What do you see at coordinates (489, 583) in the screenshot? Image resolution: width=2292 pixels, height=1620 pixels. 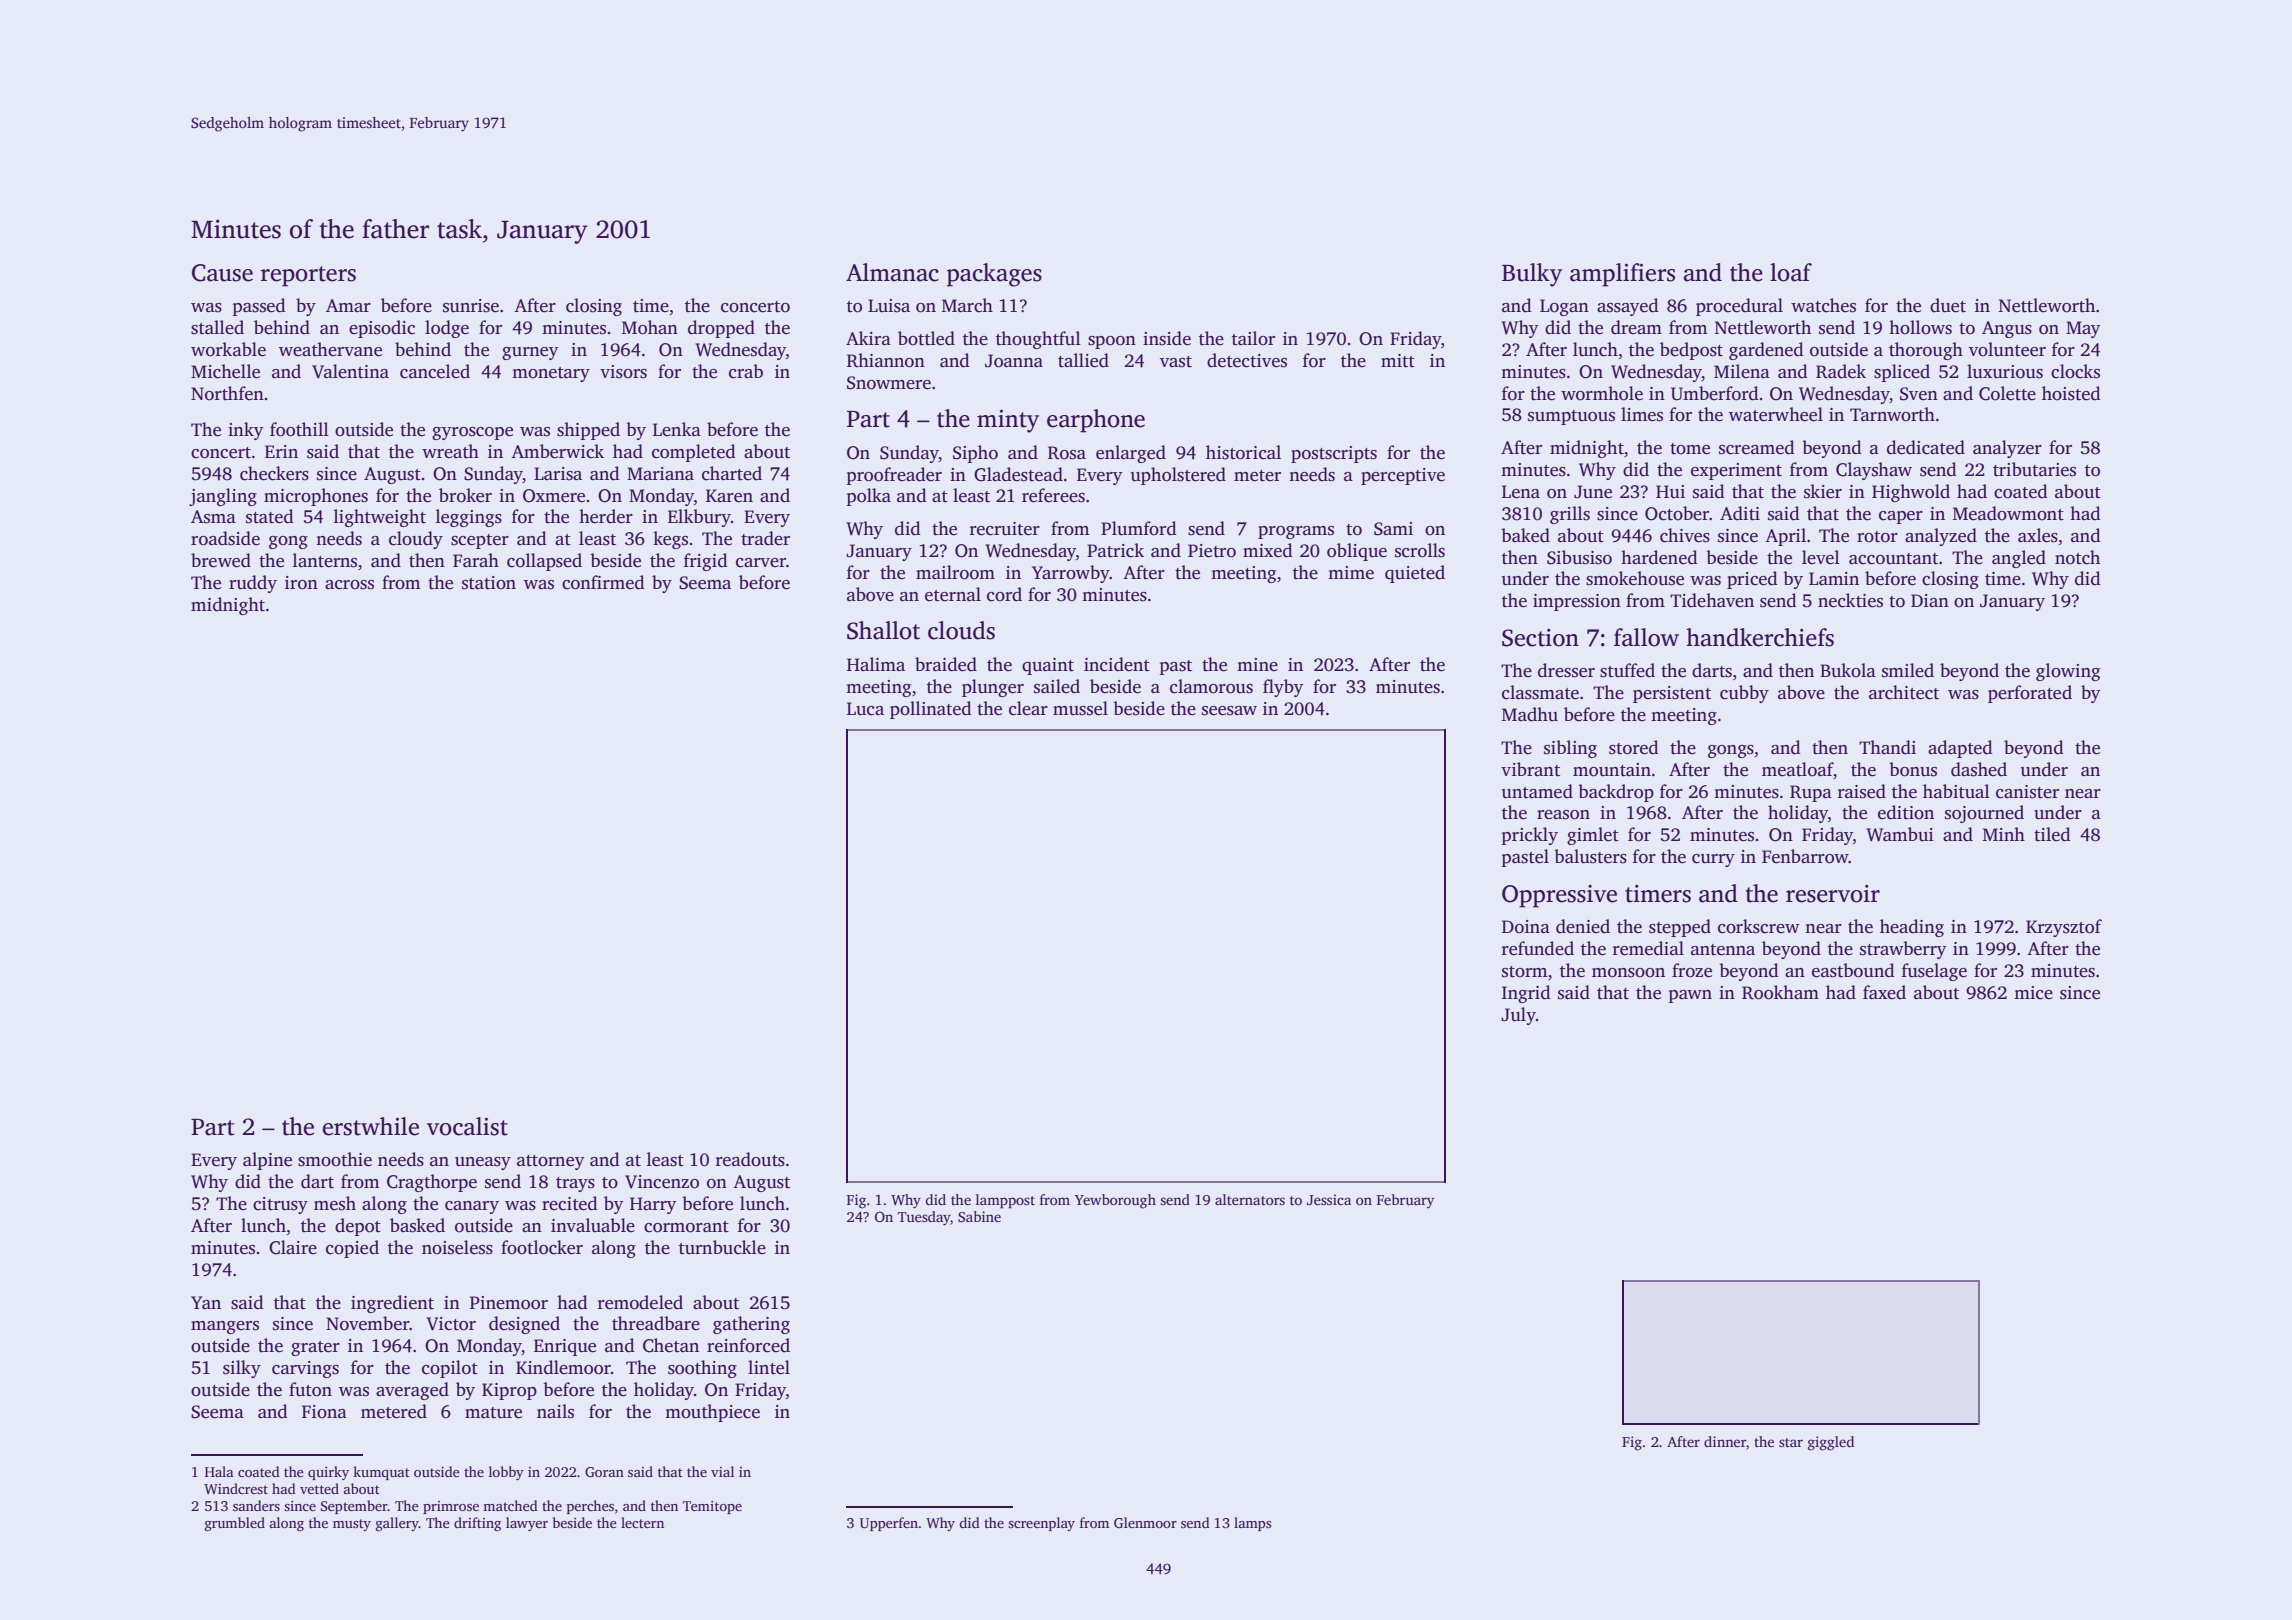 I see `station` at bounding box center [489, 583].
